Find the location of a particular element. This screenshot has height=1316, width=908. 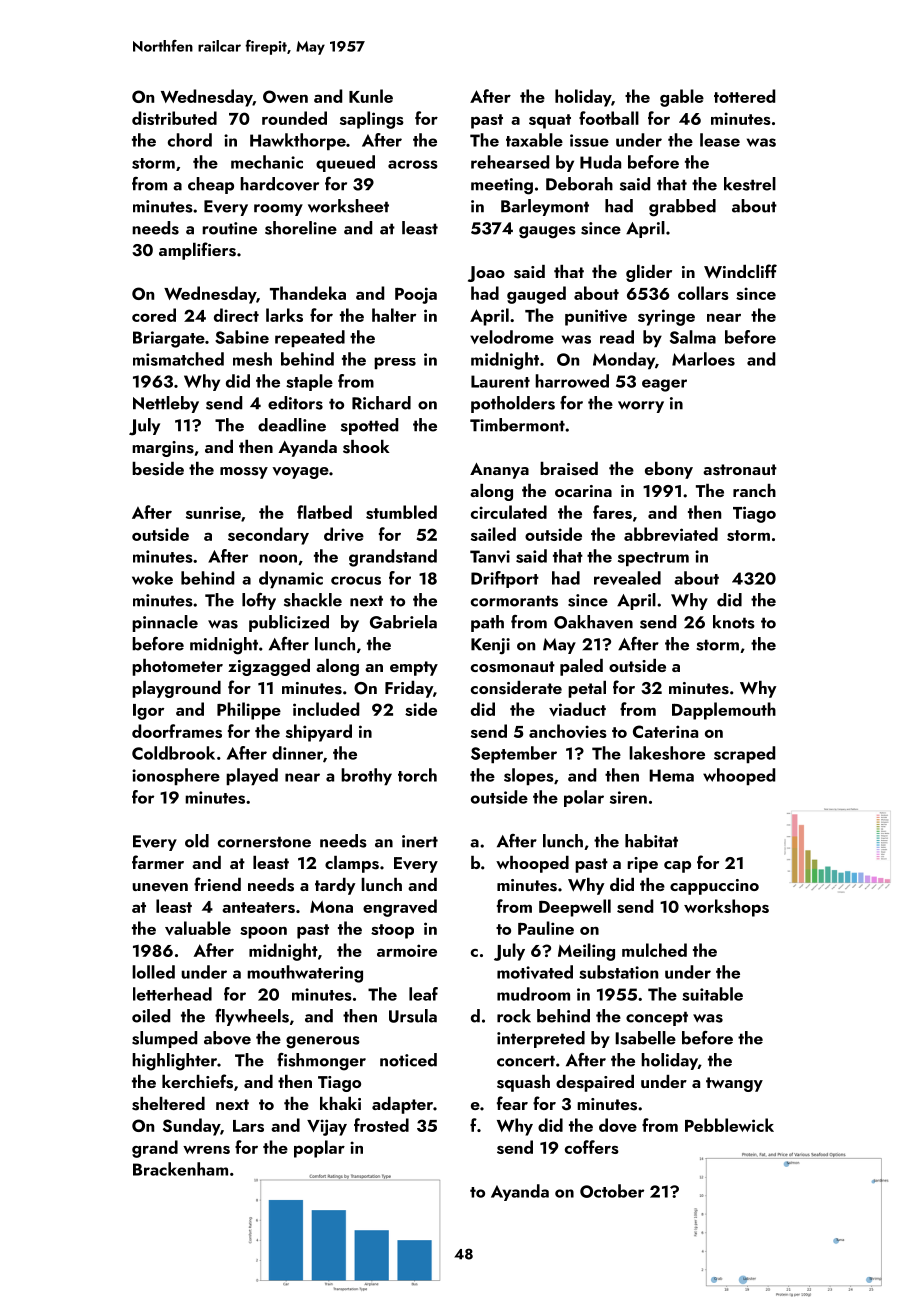

poplar is located at coordinates (319, 1149).
